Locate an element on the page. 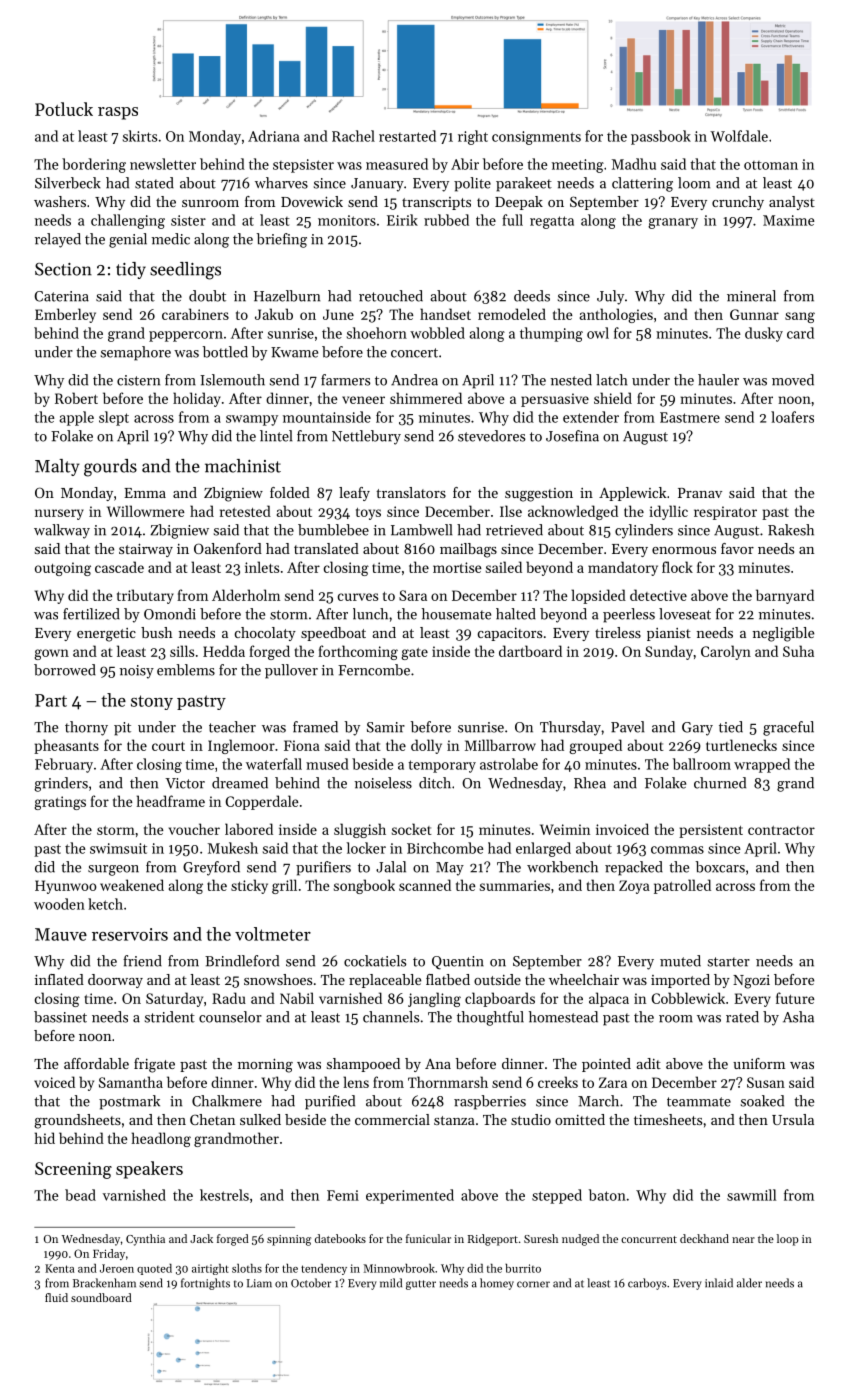 This document has height=1400, width=849. speakers is located at coordinates (149, 1170).
